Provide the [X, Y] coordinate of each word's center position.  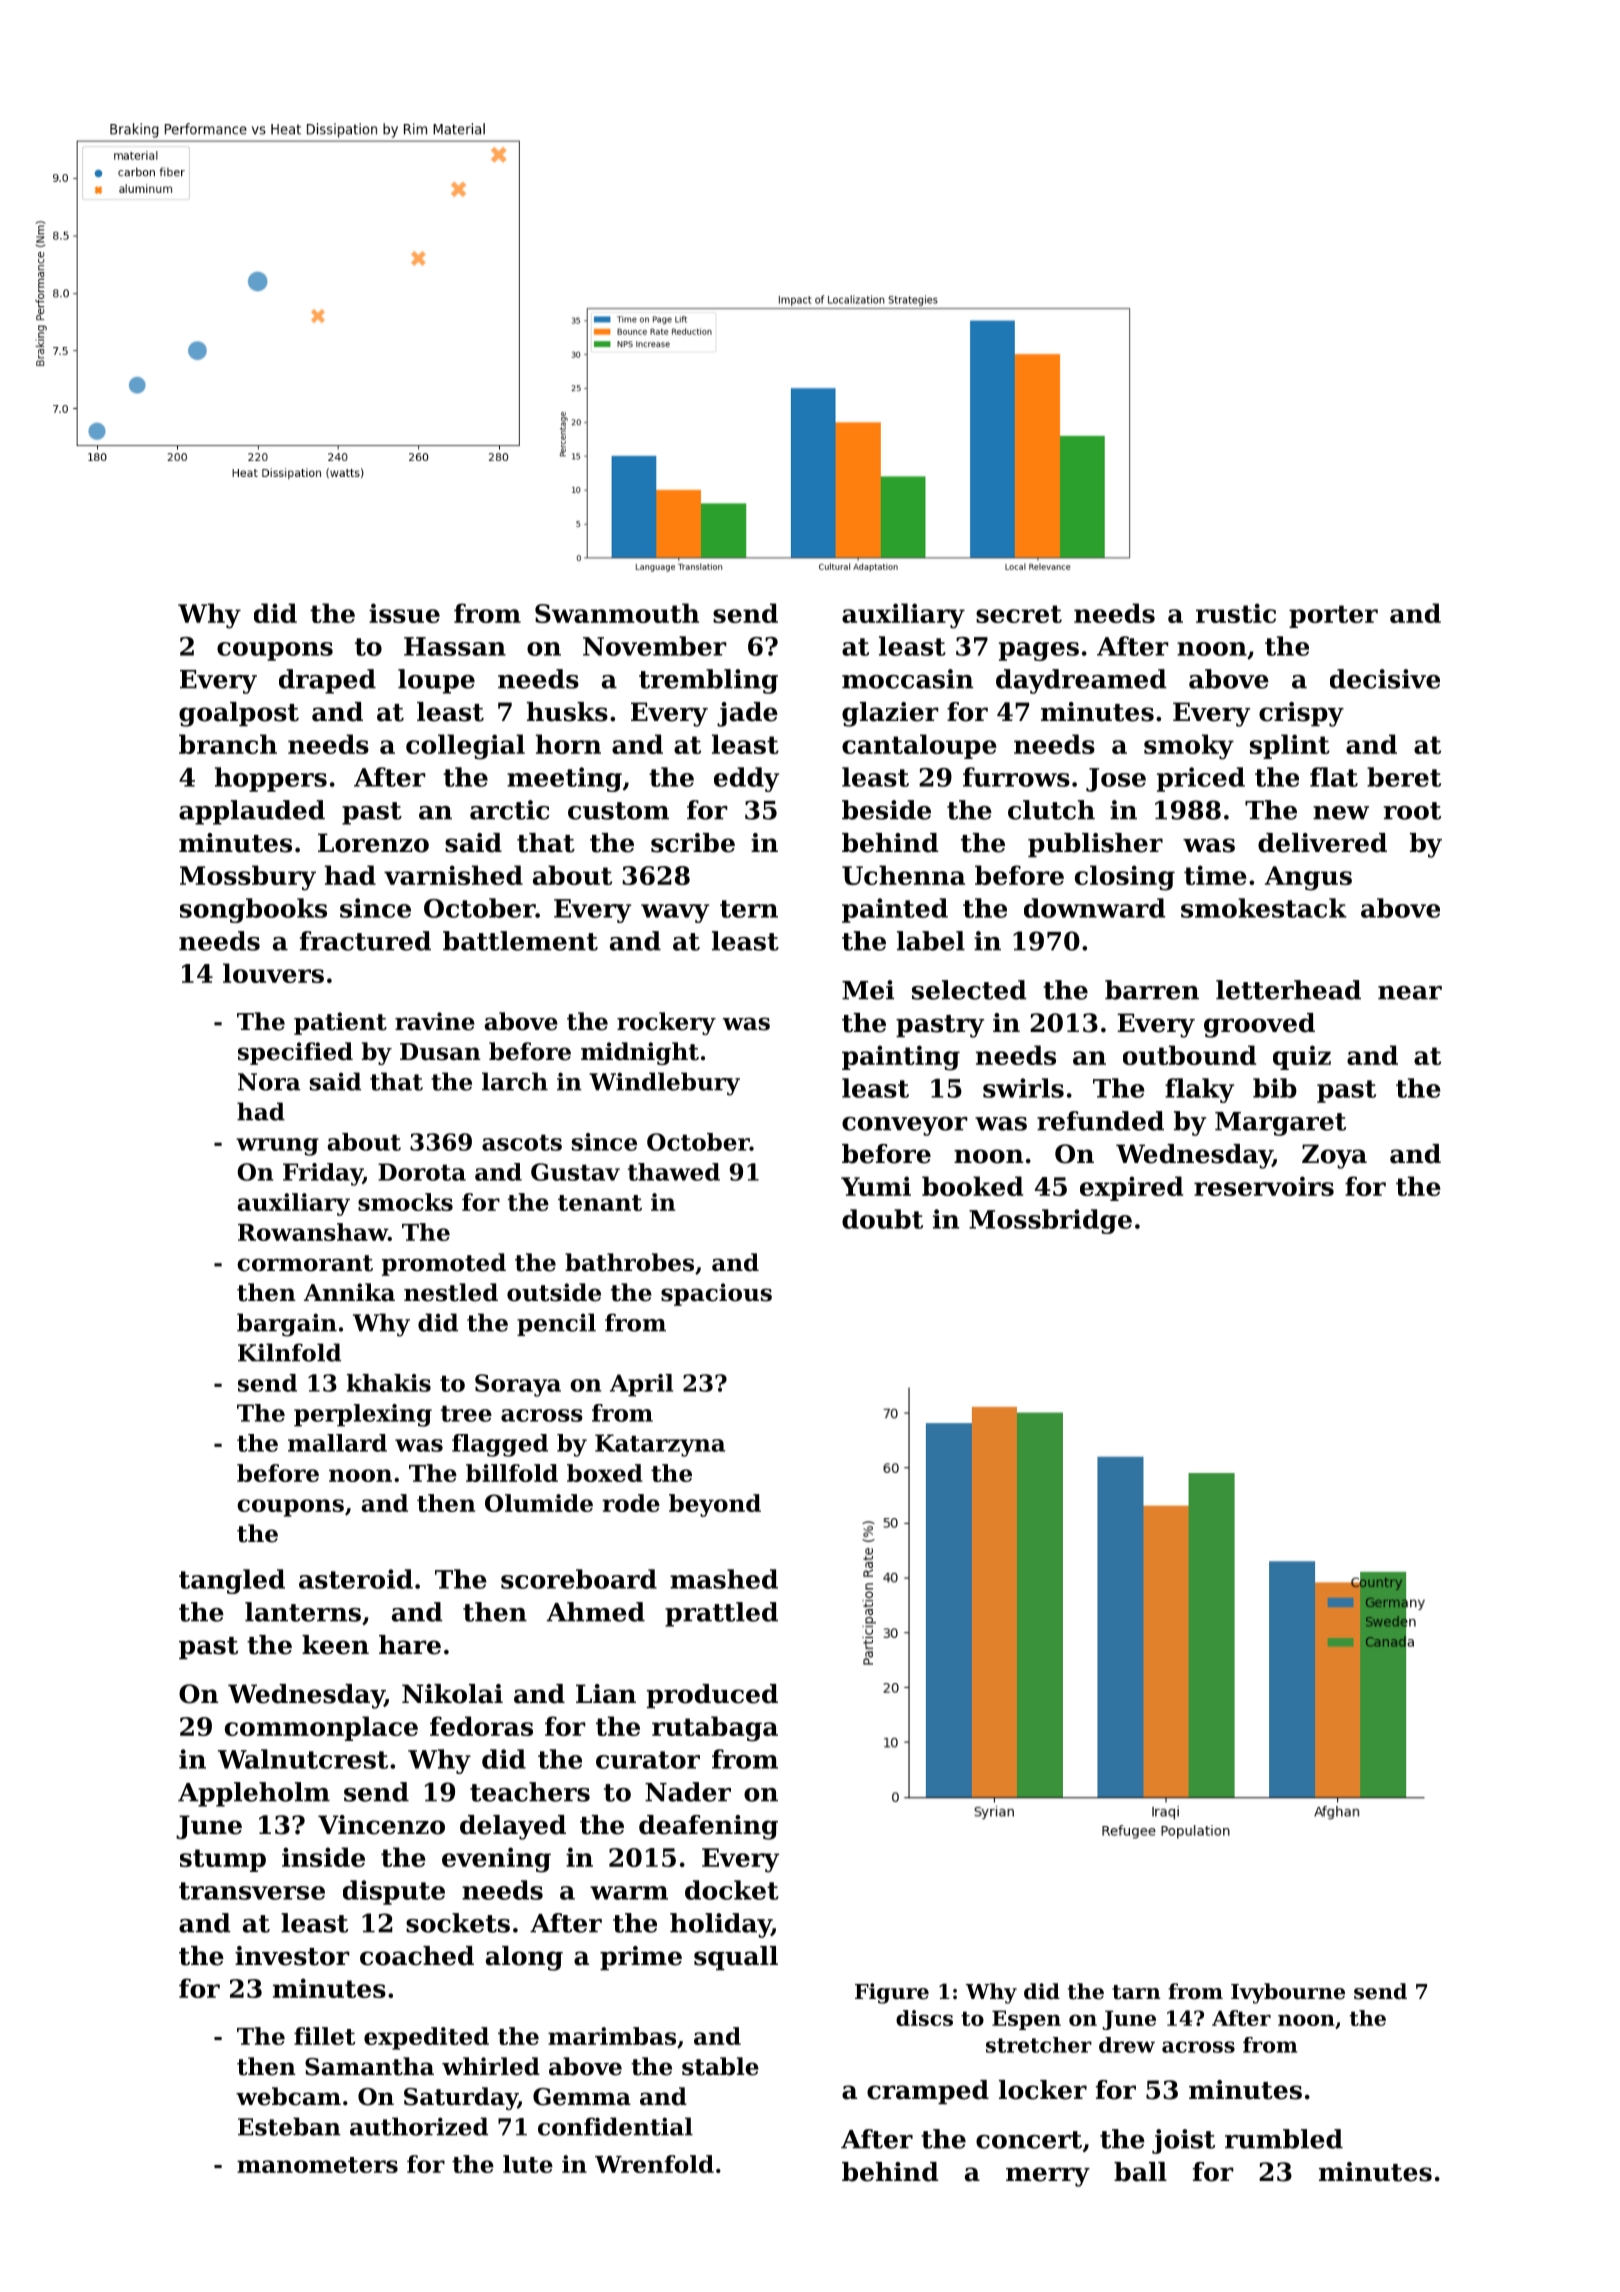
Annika [349, 1292]
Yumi [876, 1186]
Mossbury [248, 878]
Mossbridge [1050, 1221]
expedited [426, 2038]
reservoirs [1264, 1186]
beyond [715, 1505]
